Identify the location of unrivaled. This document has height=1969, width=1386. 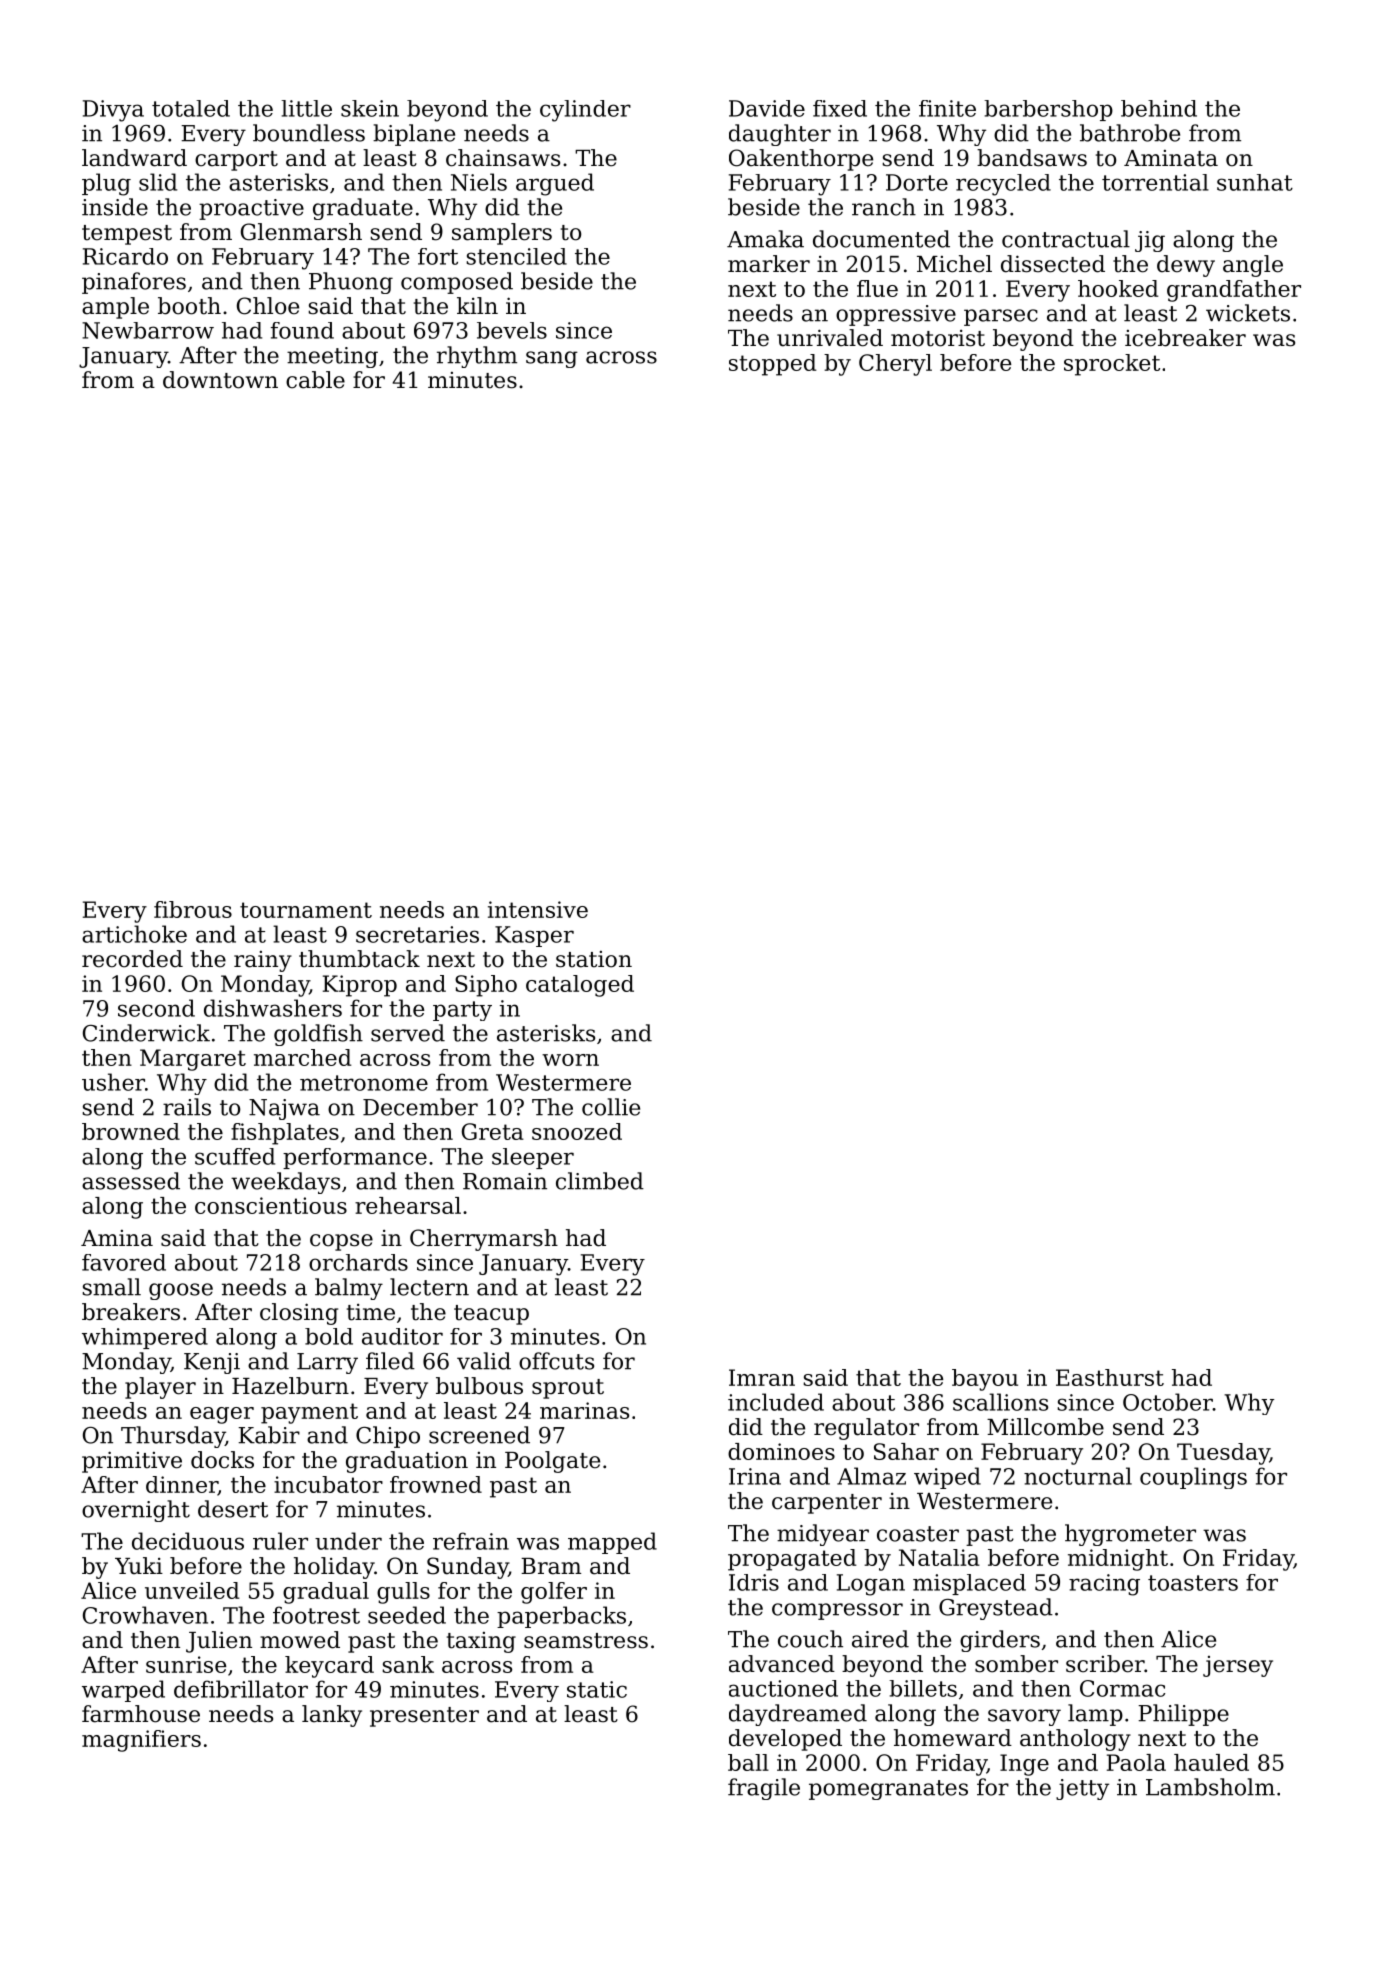
(830, 338).
